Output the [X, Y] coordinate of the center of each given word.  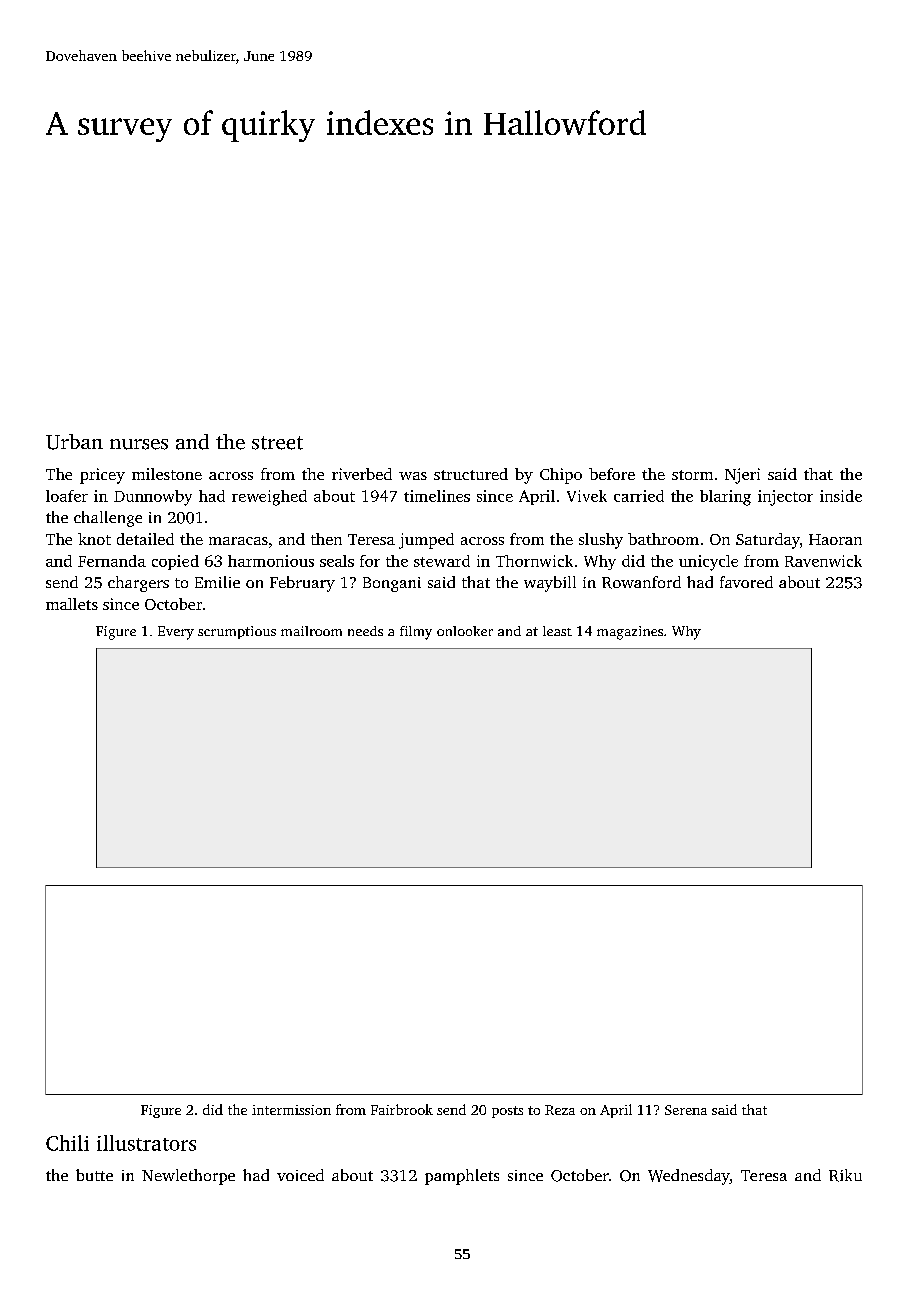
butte [94, 1175]
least [557, 631]
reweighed [269, 498]
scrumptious [237, 632]
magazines [630, 633]
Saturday [768, 541]
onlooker [465, 631]
